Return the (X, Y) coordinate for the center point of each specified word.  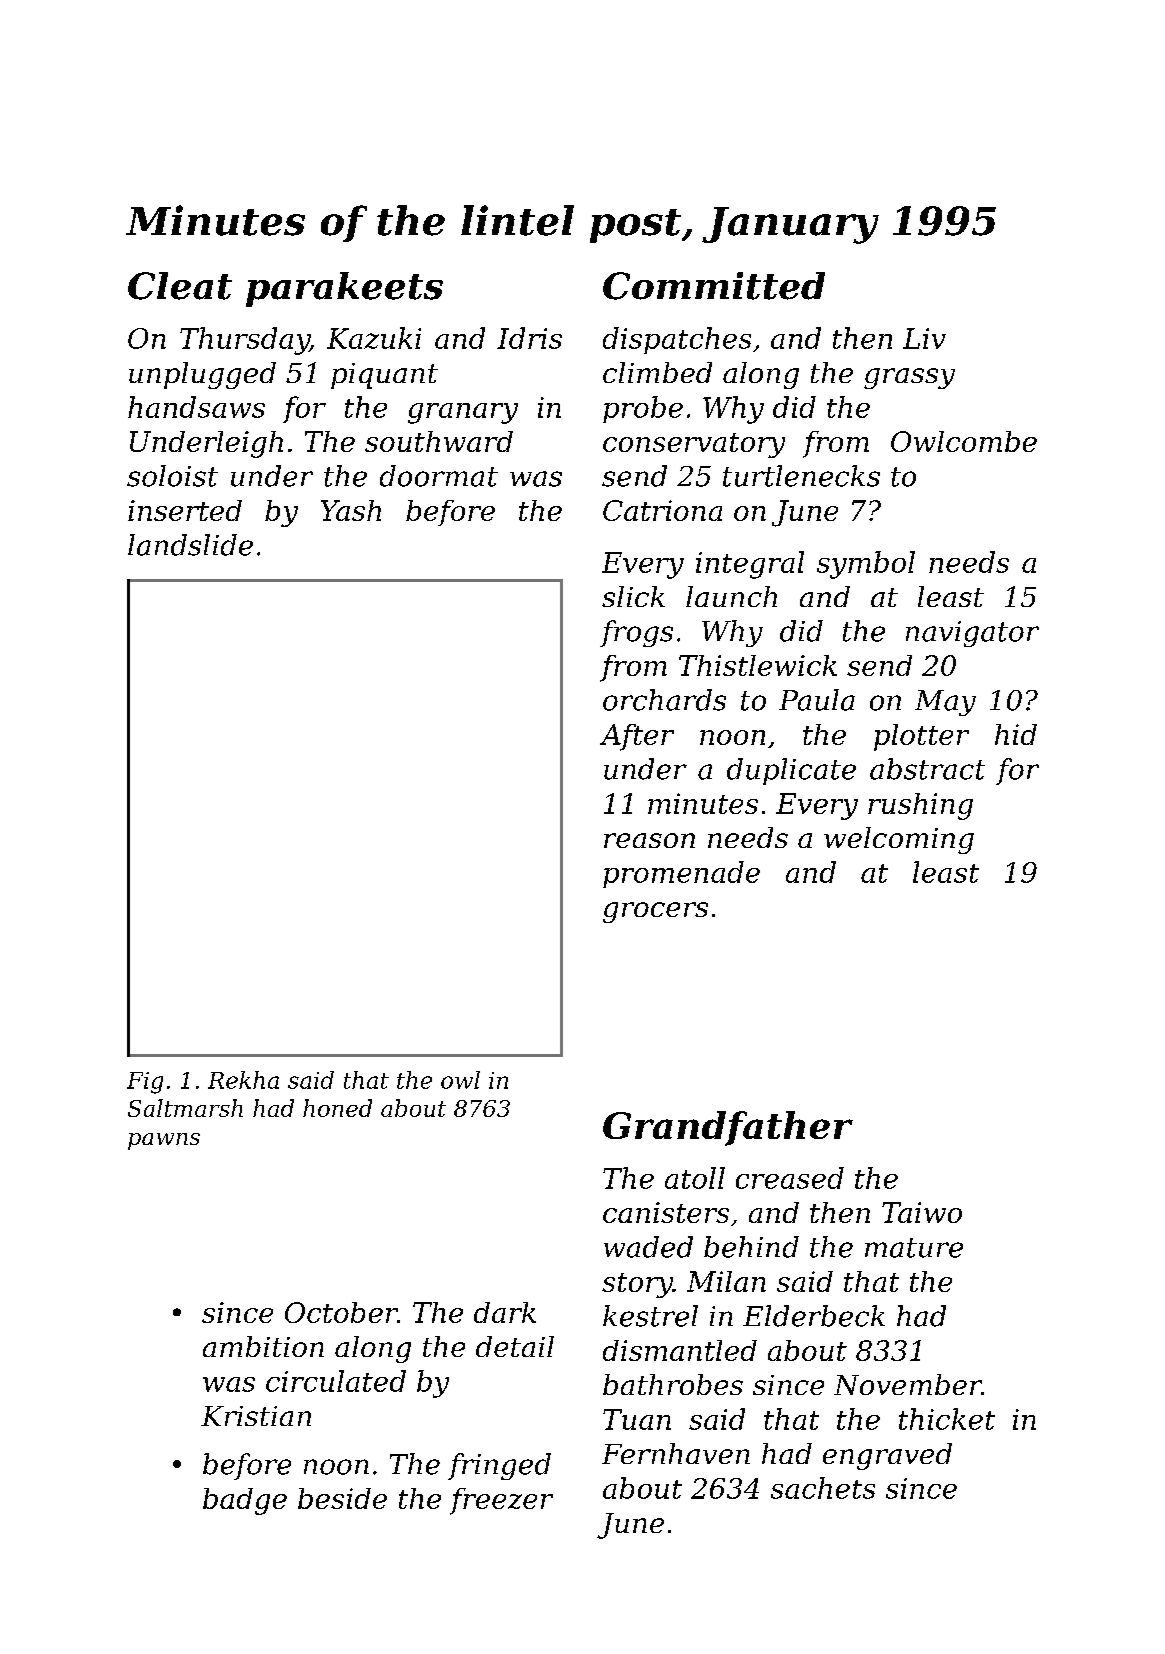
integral (750, 565)
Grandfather (728, 1128)
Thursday (244, 341)
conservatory (694, 445)
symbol (866, 565)
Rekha (243, 1080)
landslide (190, 545)
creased (790, 1178)
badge (245, 1501)
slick (633, 596)
